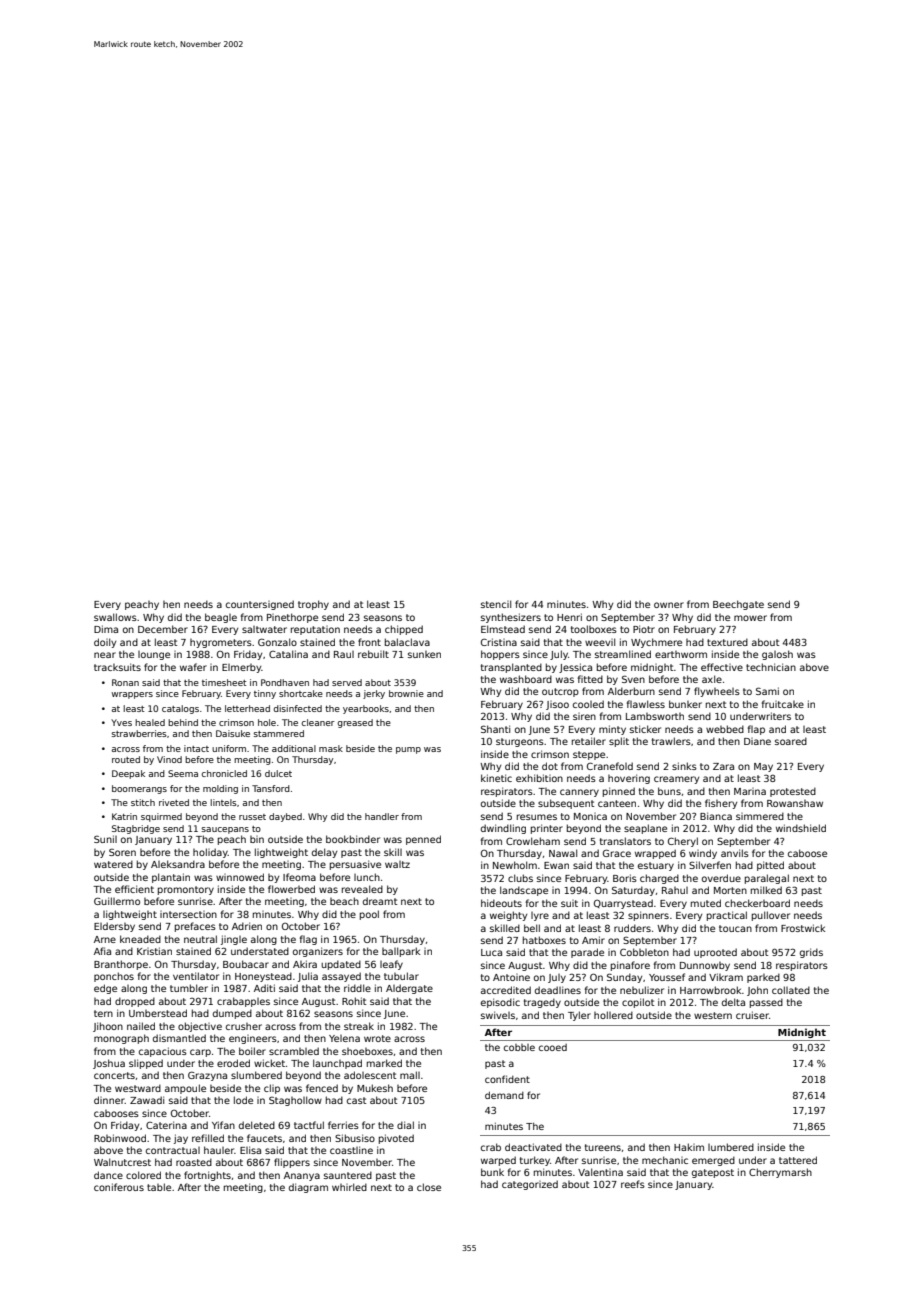 The image size is (924, 1308). What do you see at coordinates (223, 1125) in the document?
I see `Yifan` at bounding box center [223, 1125].
